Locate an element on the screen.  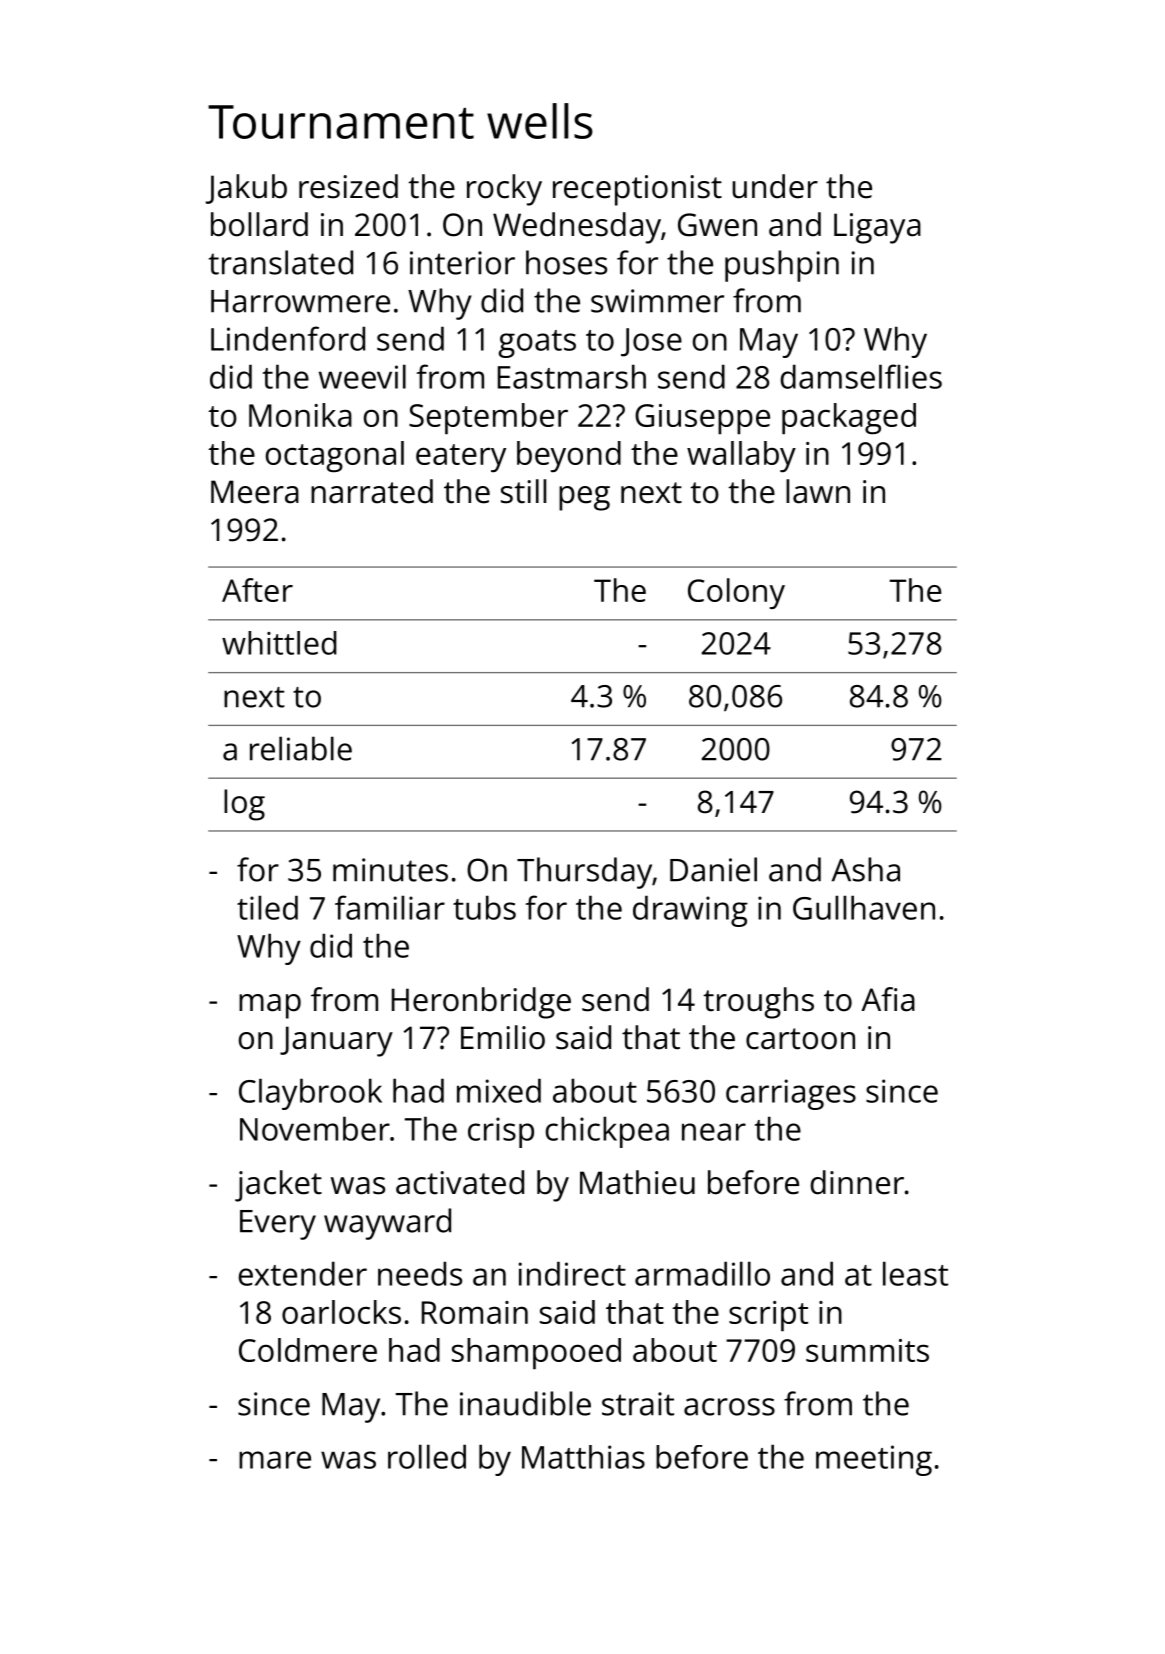
indirect is located at coordinates (572, 1273).
